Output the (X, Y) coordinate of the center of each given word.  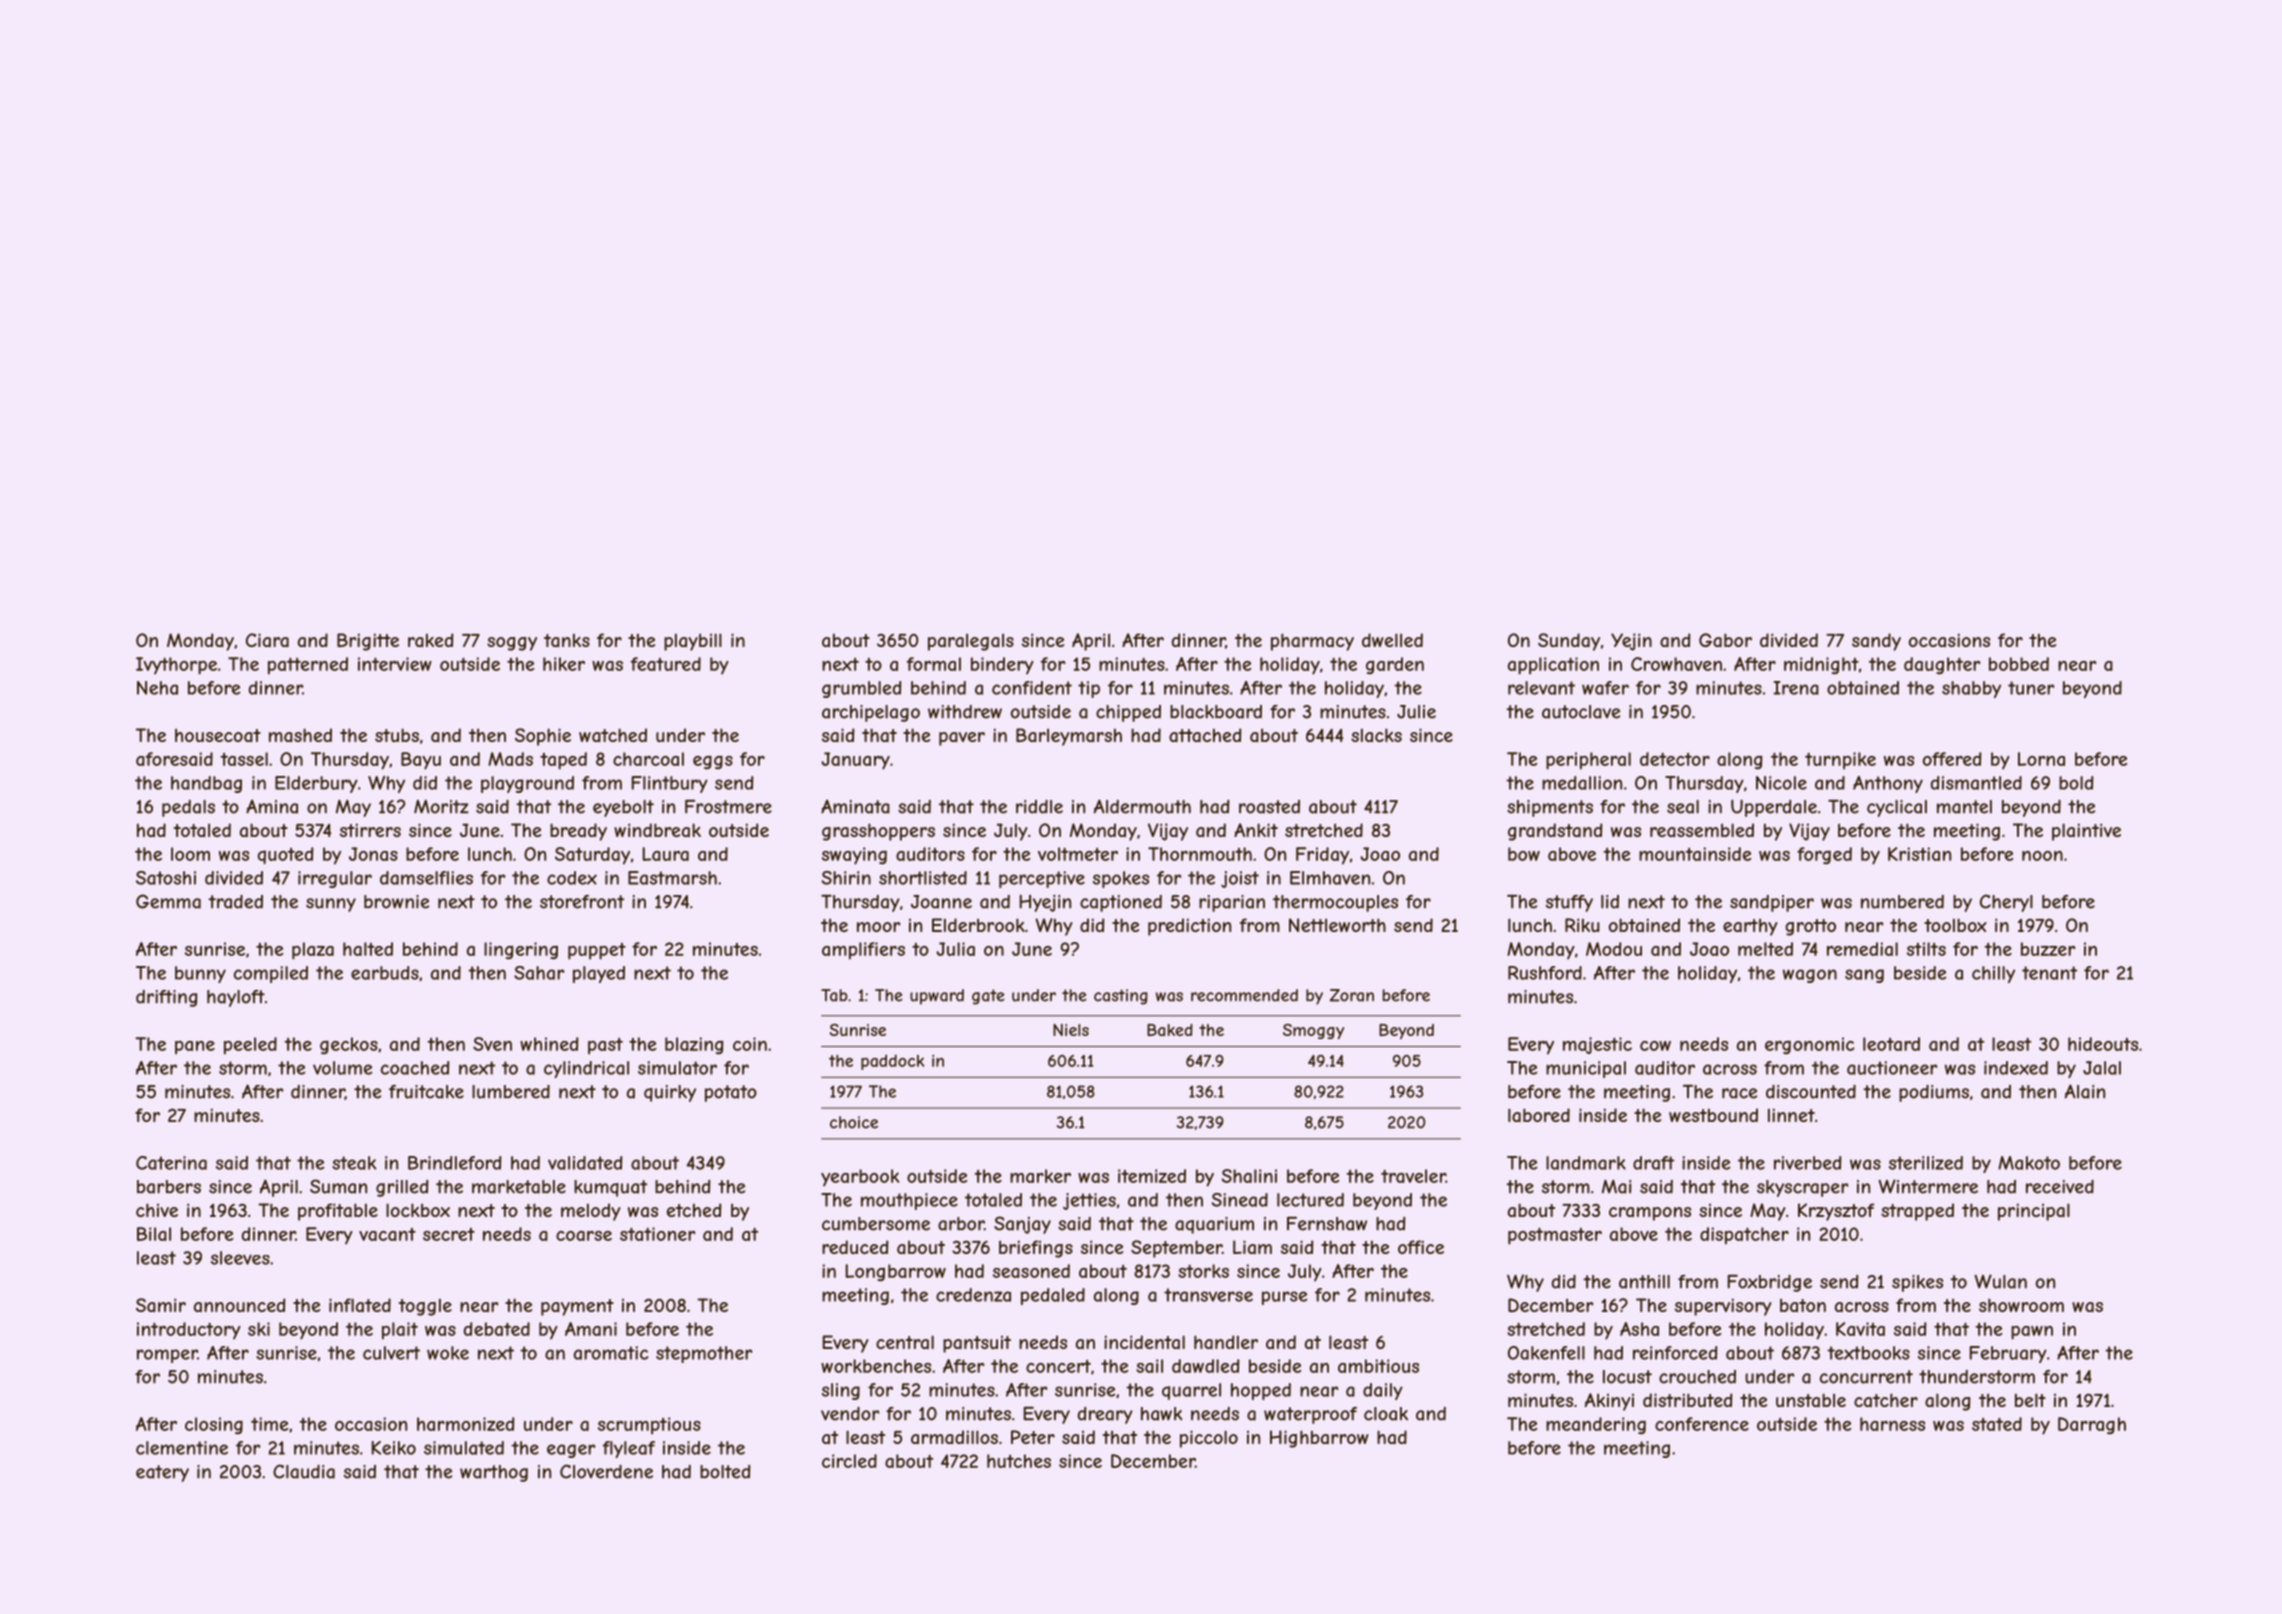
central (905, 1342)
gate (988, 997)
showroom (2021, 1305)
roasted (1269, 807)
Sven (492, 1044)
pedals (188, 808)
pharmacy (1312, 642)
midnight (1821, 665)
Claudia (304, 1471)
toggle (425, 1307)
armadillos (954, 1437)
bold (2076, 783)
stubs (397, 735)
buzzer (2048, 949)
